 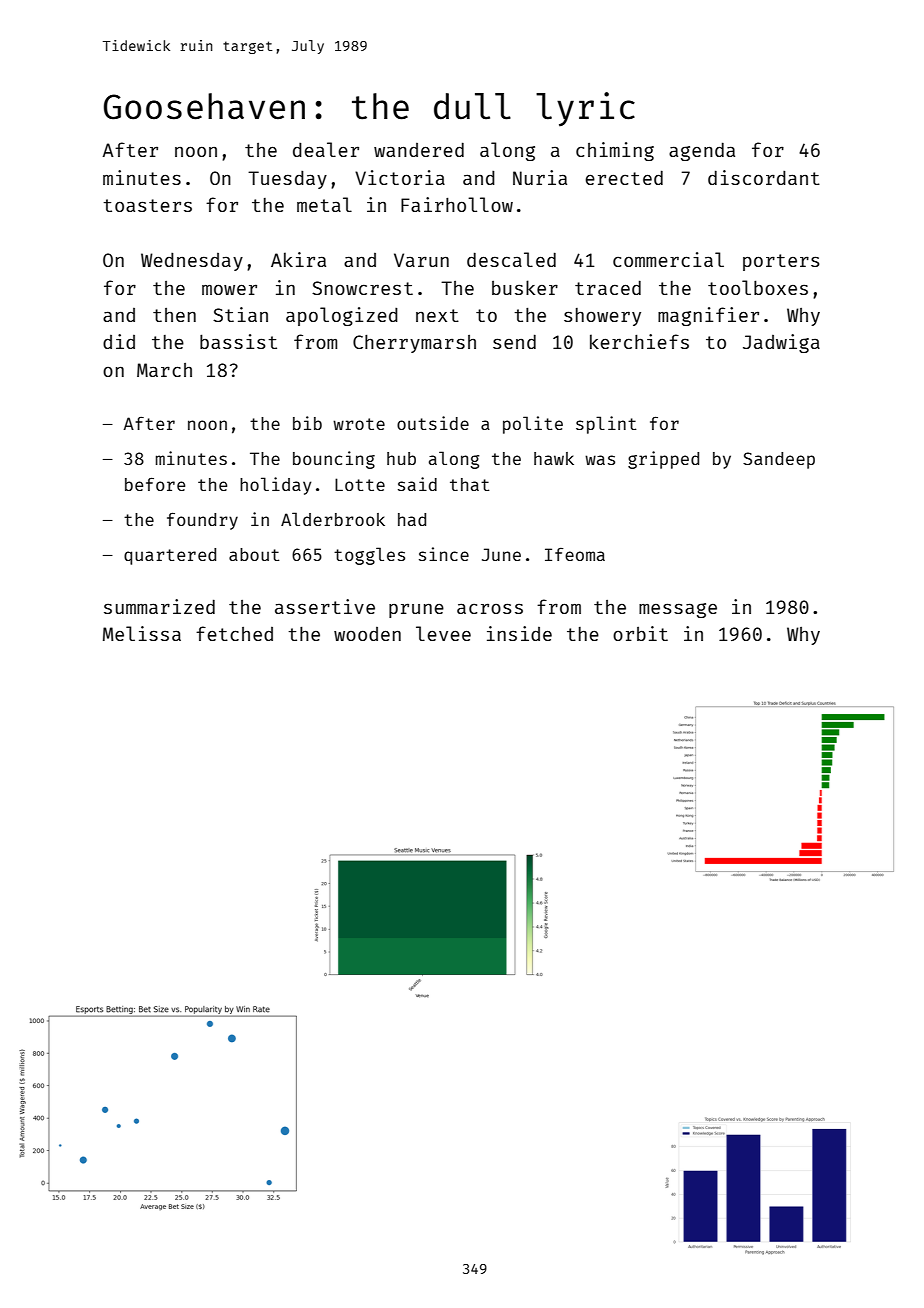 I want to click on wandered, so click(x=419, y=149).
